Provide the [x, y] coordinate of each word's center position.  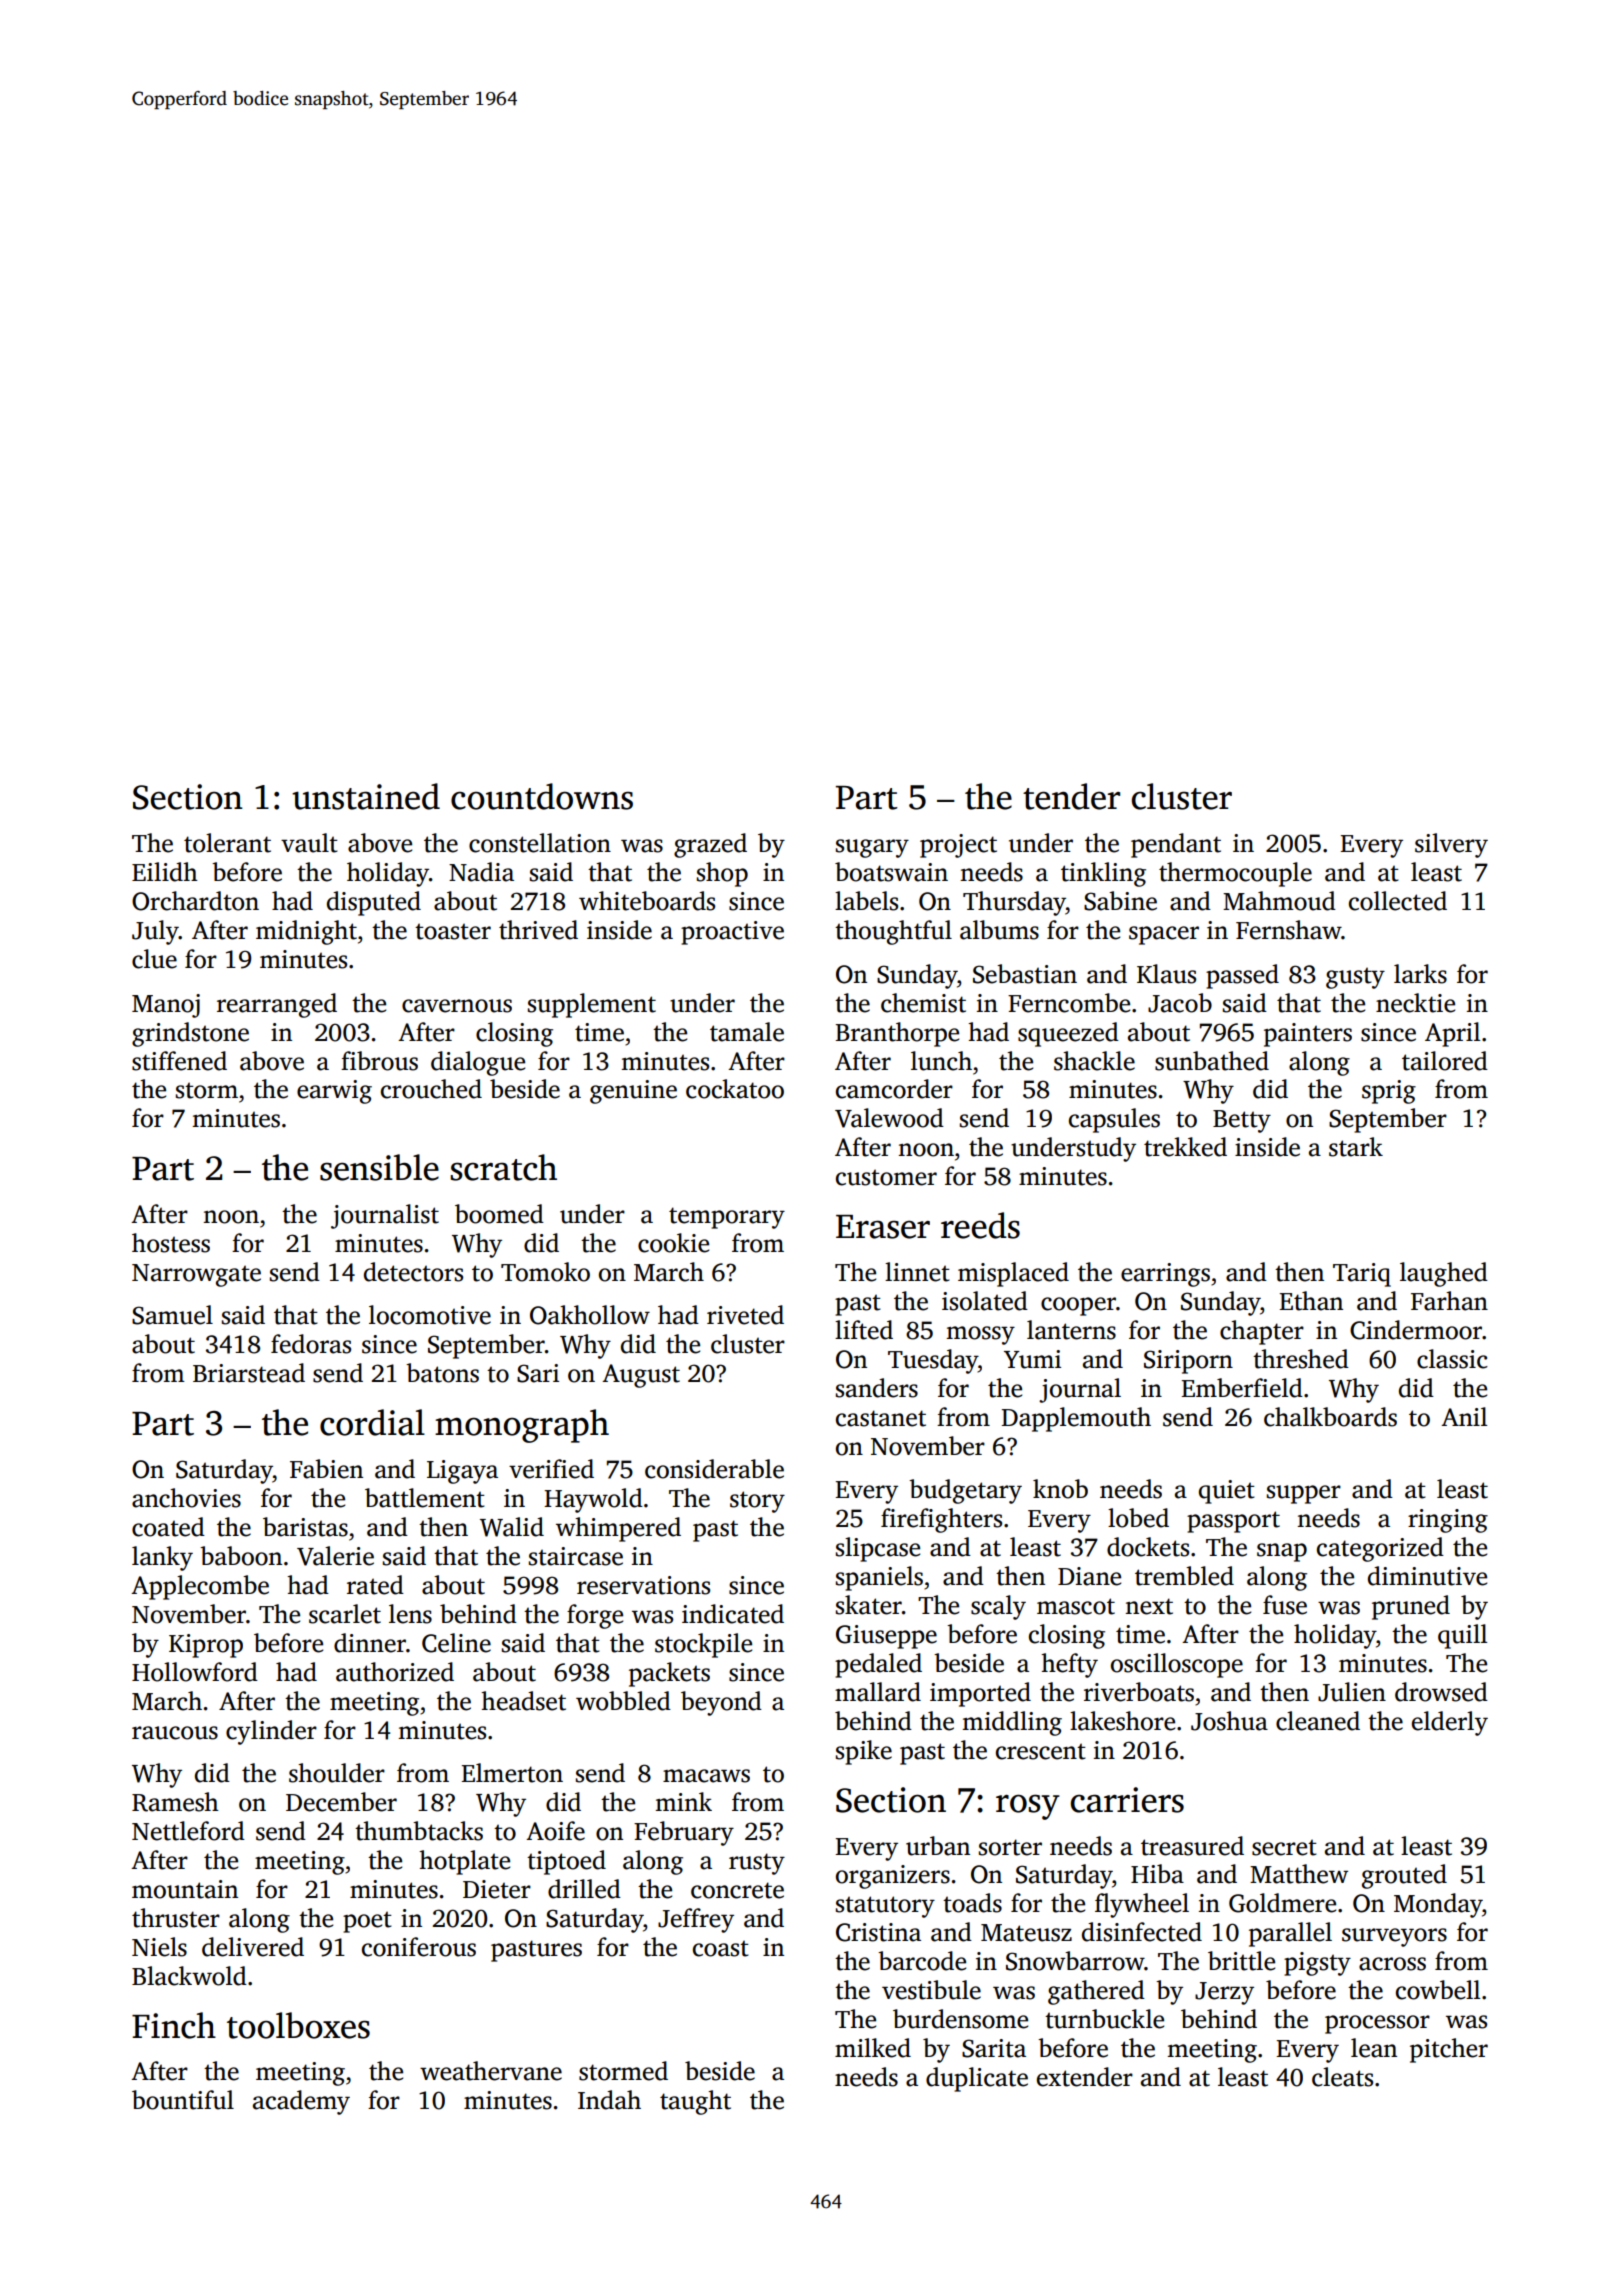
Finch [174, 2025]
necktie [1415, 1003]
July [155, 932]
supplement [592, 1005]
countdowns [542, 796]
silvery [1451, 845]
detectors [413, 1272]
